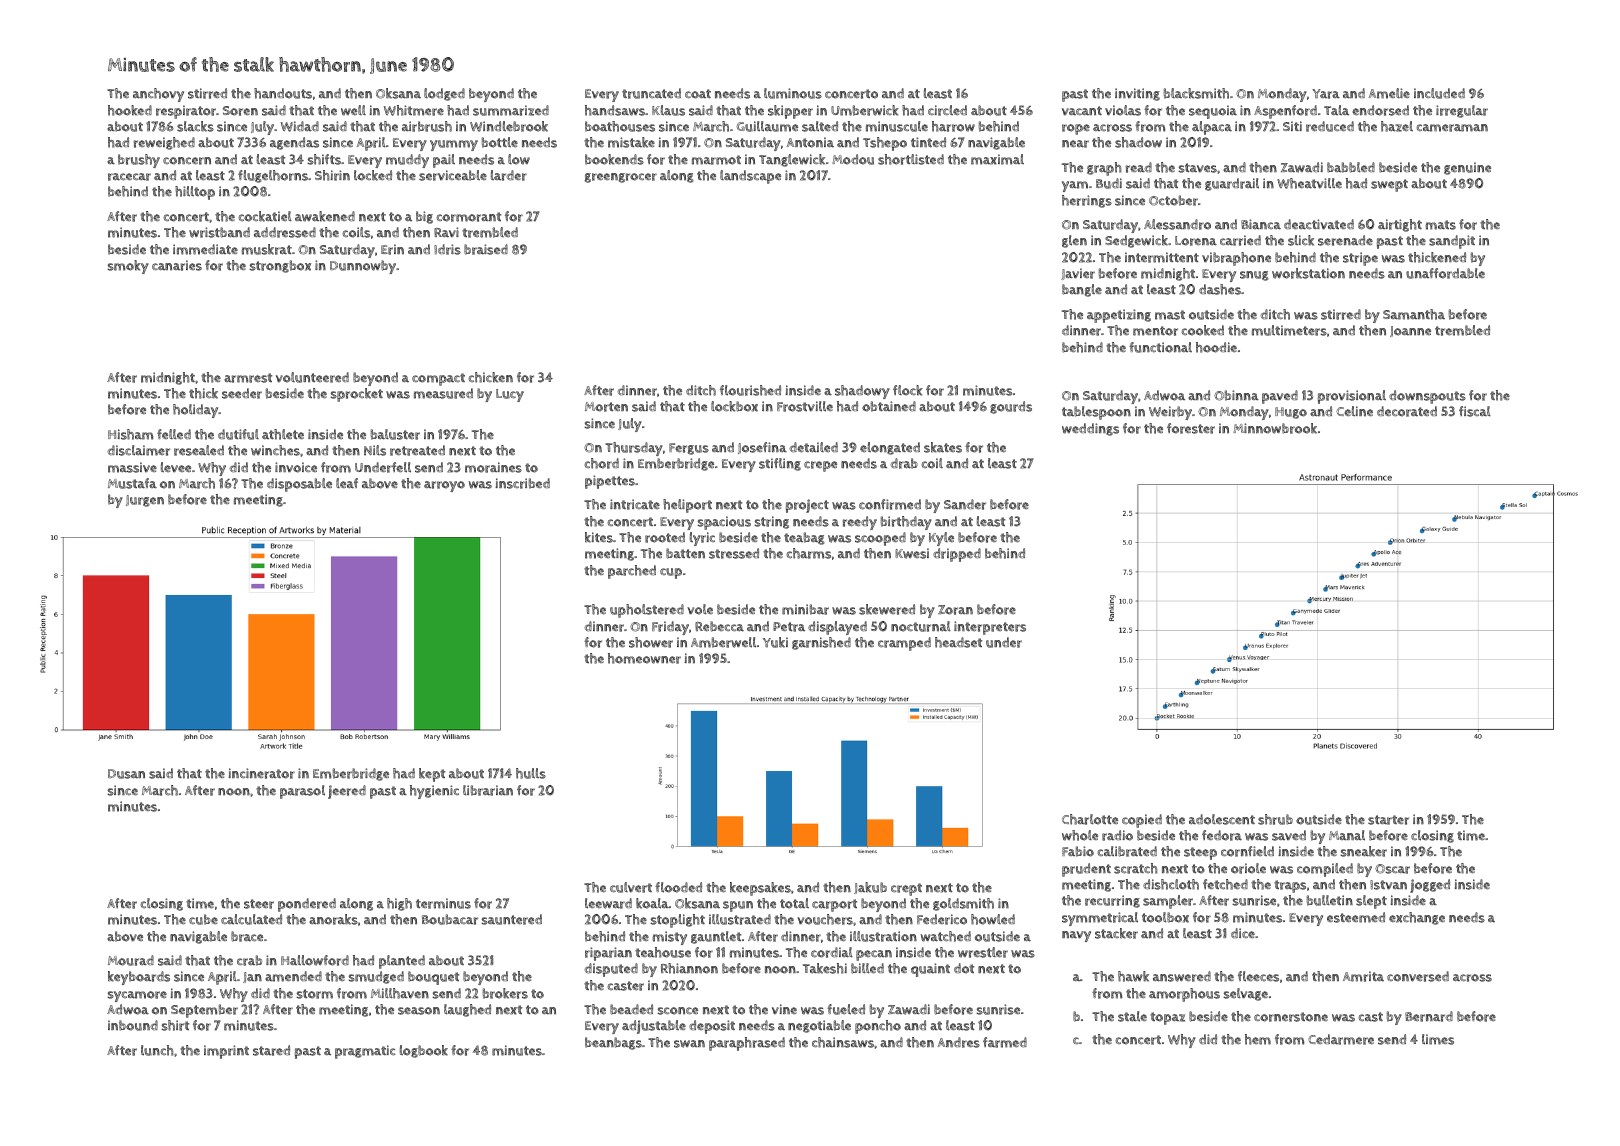 This screenshot has height=1146, width=1620. What do you see at coordinates (486, 249) in the screenshot?
I see `braised` at bounding box center [486, 249].
